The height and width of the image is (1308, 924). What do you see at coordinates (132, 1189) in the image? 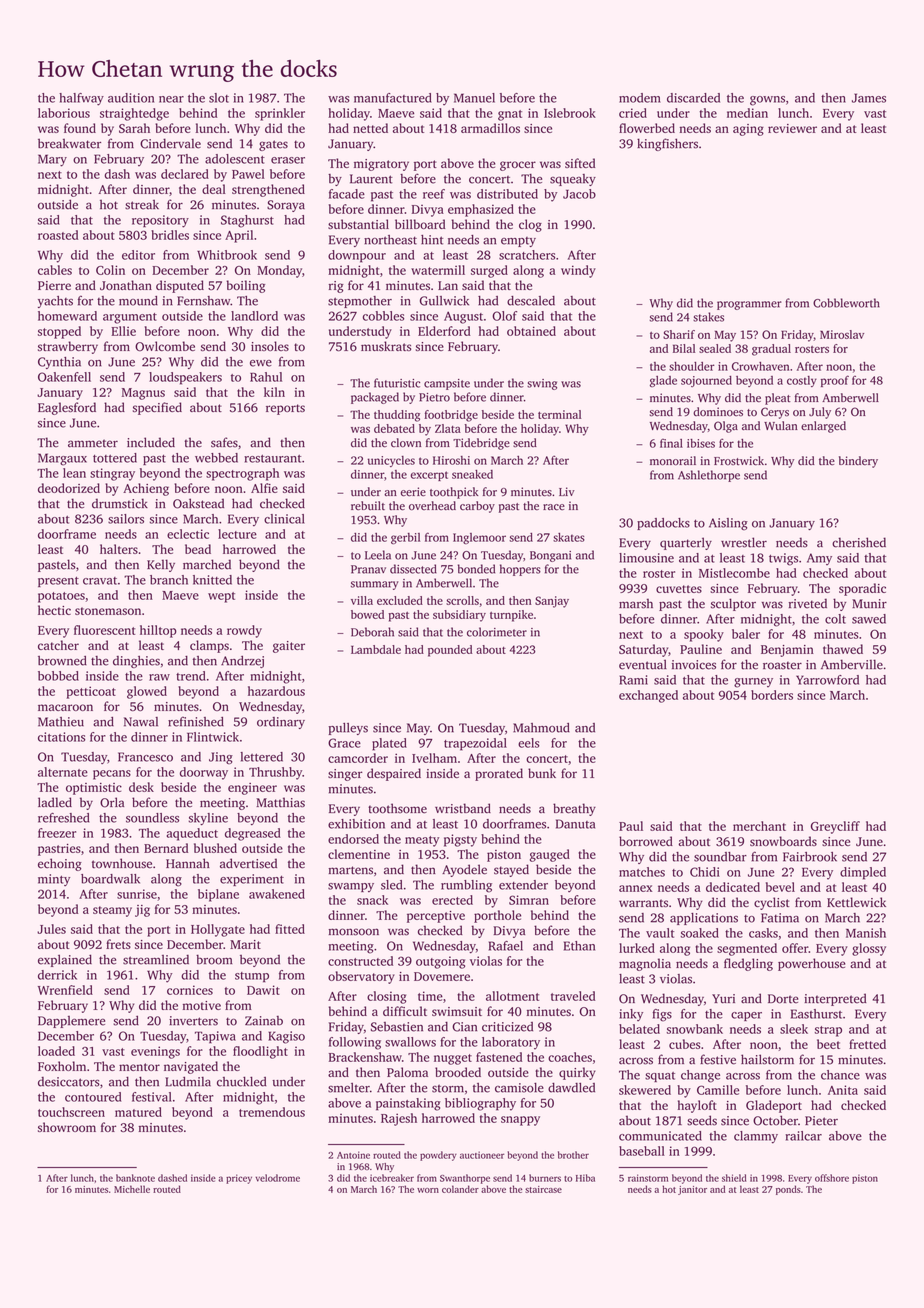
I see `Michelle` at bounding box center [132, 1189].
